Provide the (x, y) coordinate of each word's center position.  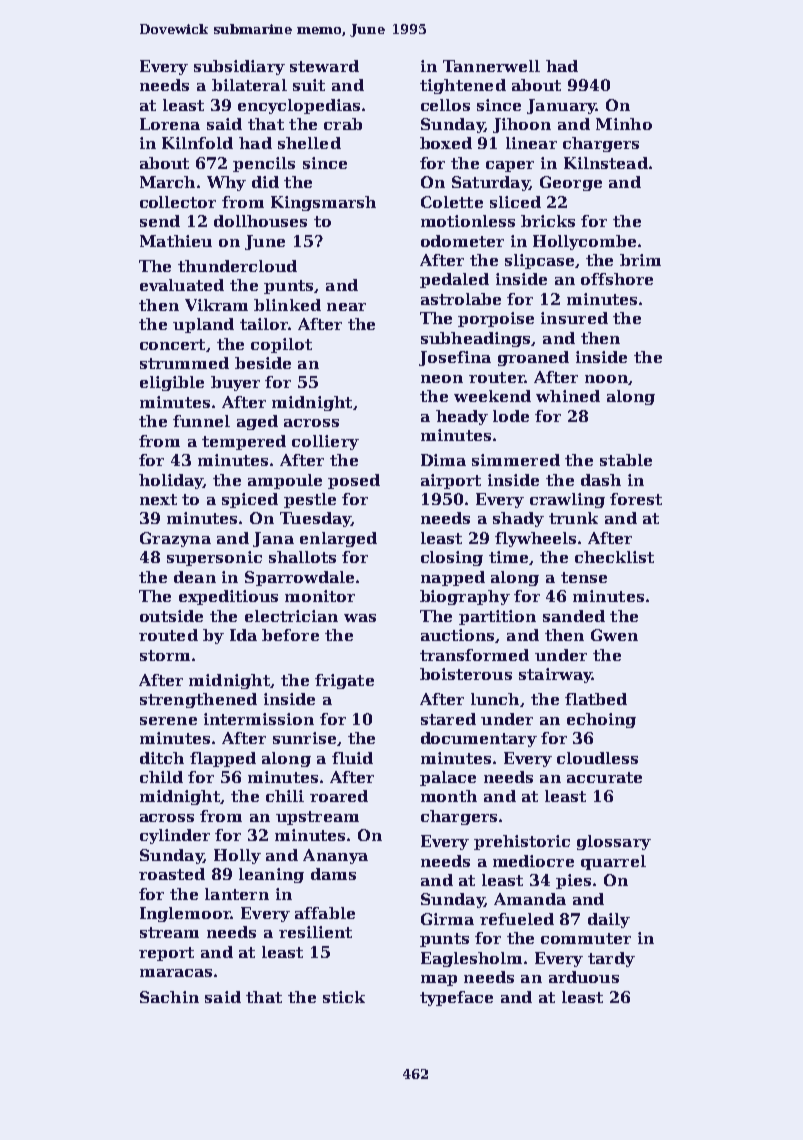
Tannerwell (491, 66)
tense (584, 577)
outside (171, 616)
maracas (176, 973)
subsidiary (239, 67)
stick (344, 997)
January (561, 106)
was (360, 618)
